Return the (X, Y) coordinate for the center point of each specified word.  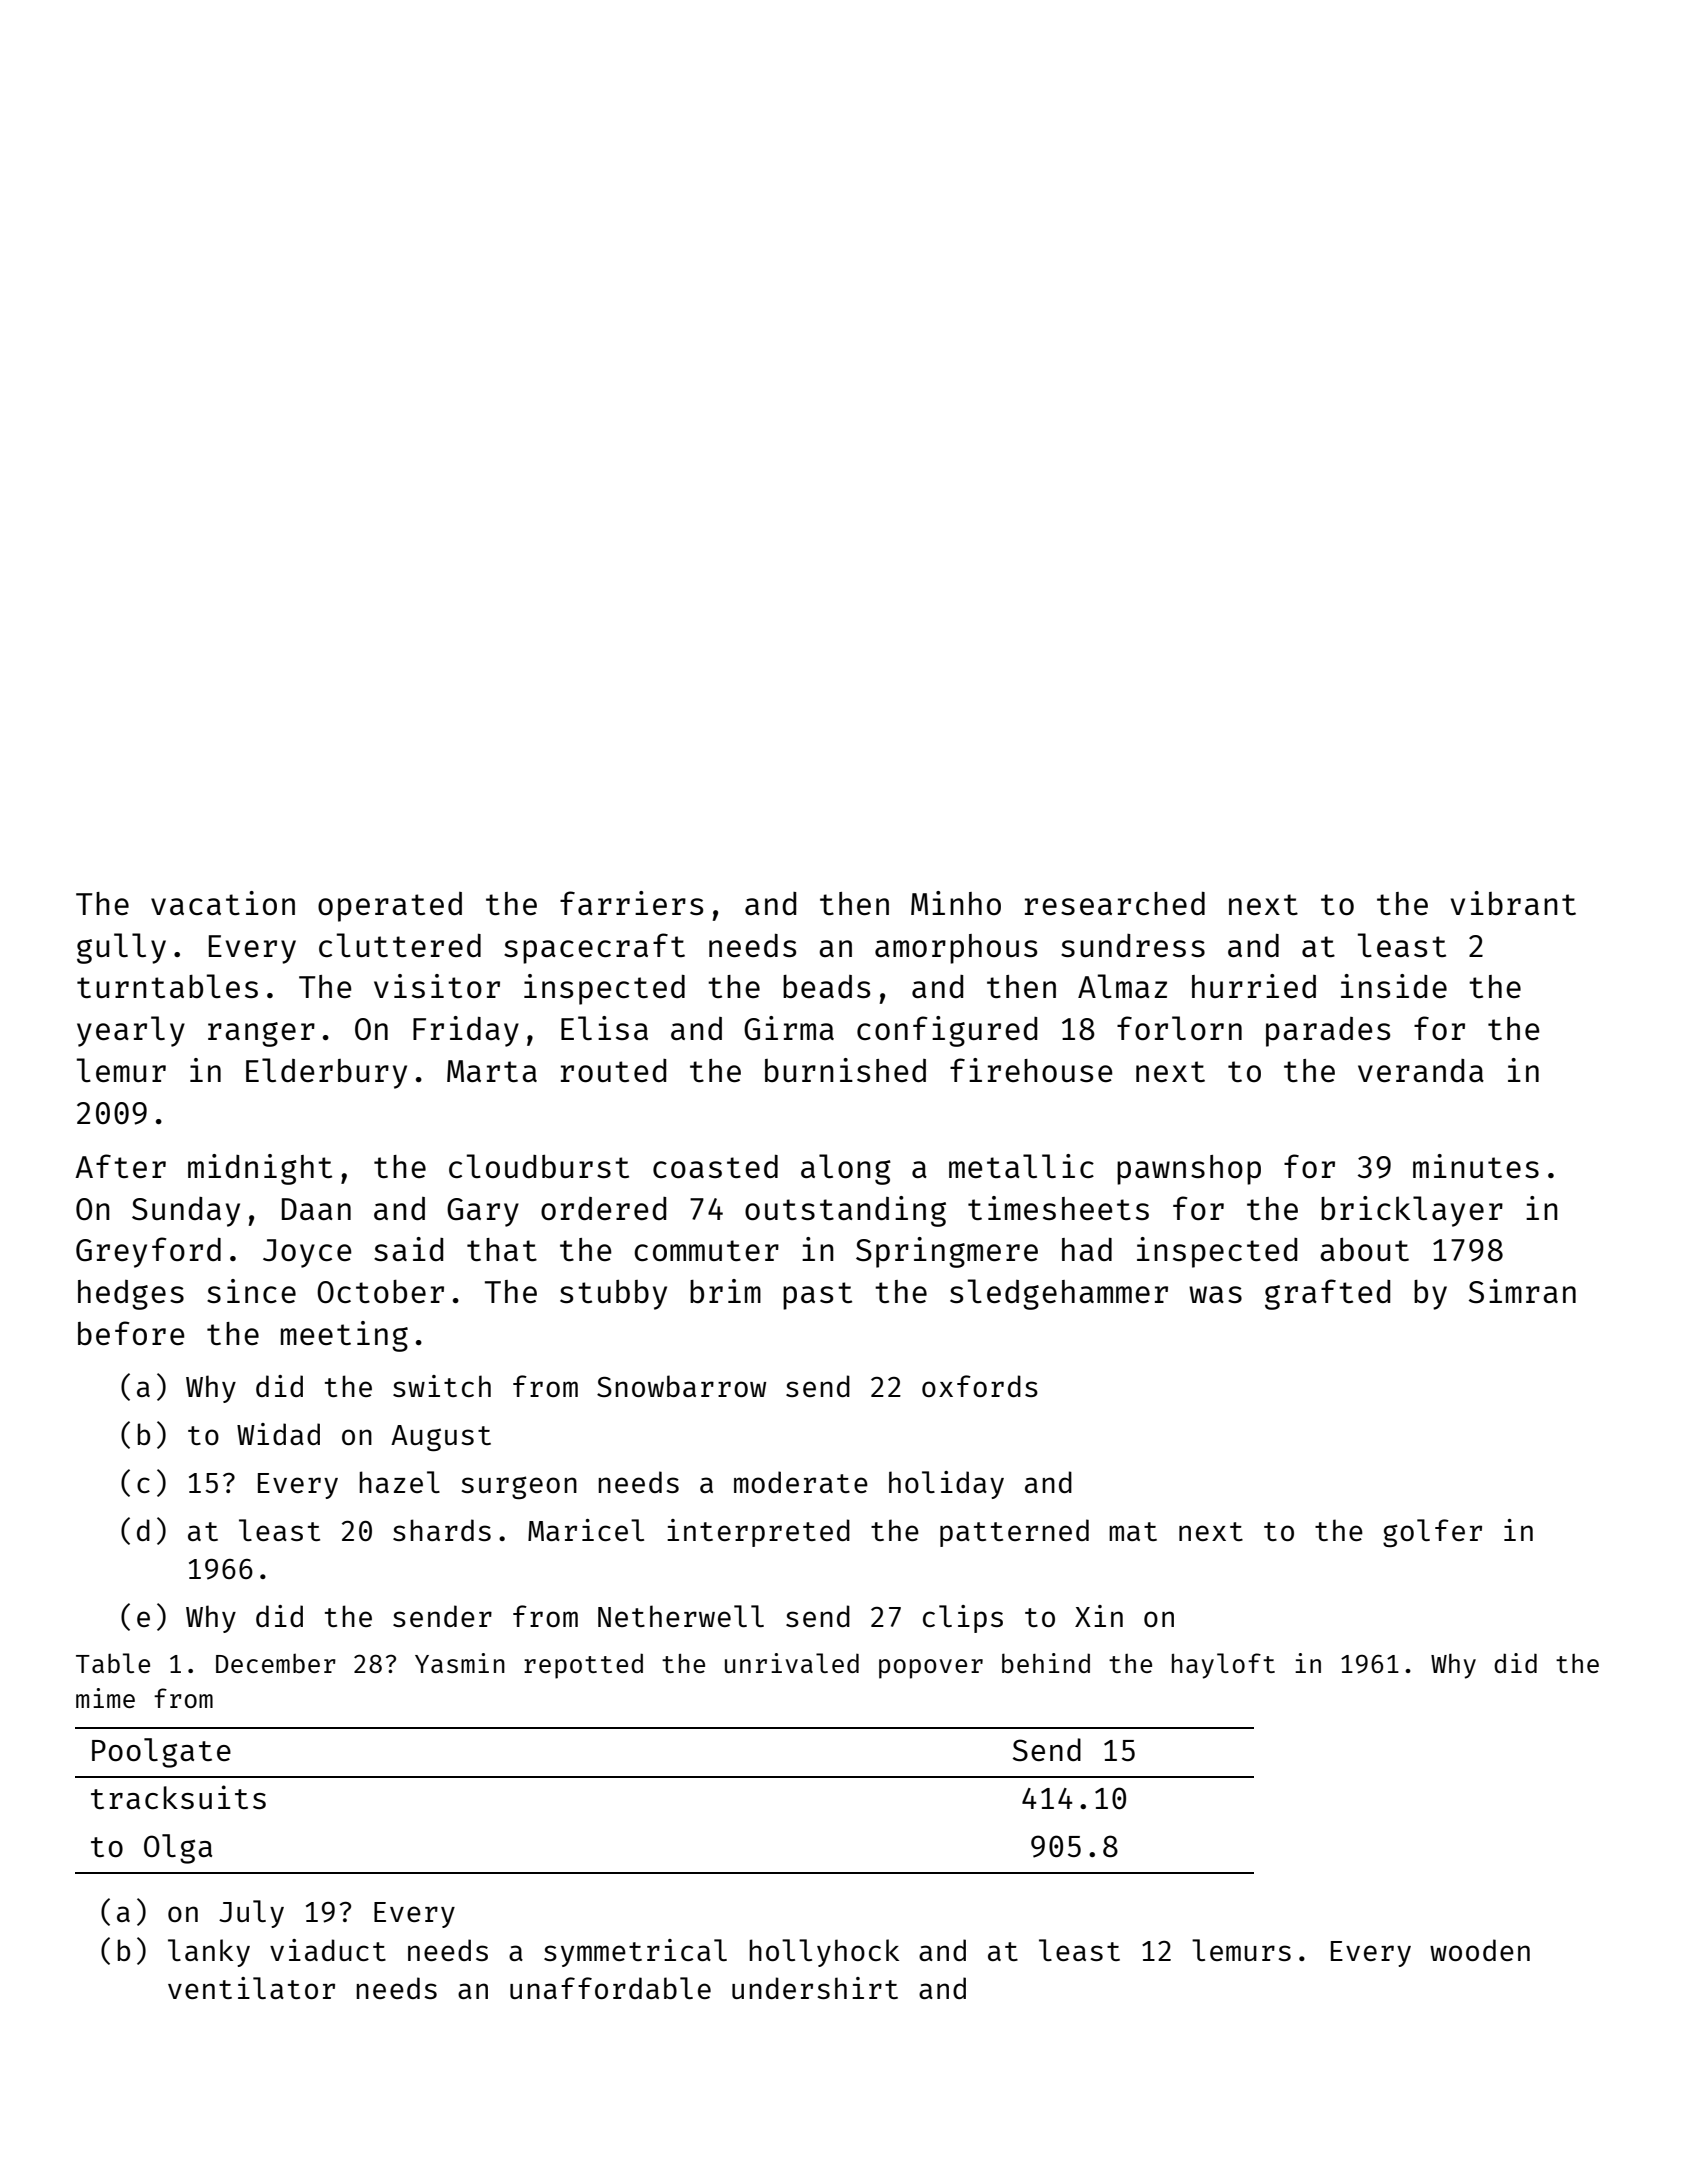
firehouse (1031, 1070)
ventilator (251, 1988)
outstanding (845, 1211)
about (1364, 1249)
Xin (1099, 1616)
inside (1394, 986)
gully (121, 948)
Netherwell (681, 1616)
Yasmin (460, 1663)
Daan (316, 1209)
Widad (278, 1434)
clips (963, 1619)
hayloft (1223, 1666)
